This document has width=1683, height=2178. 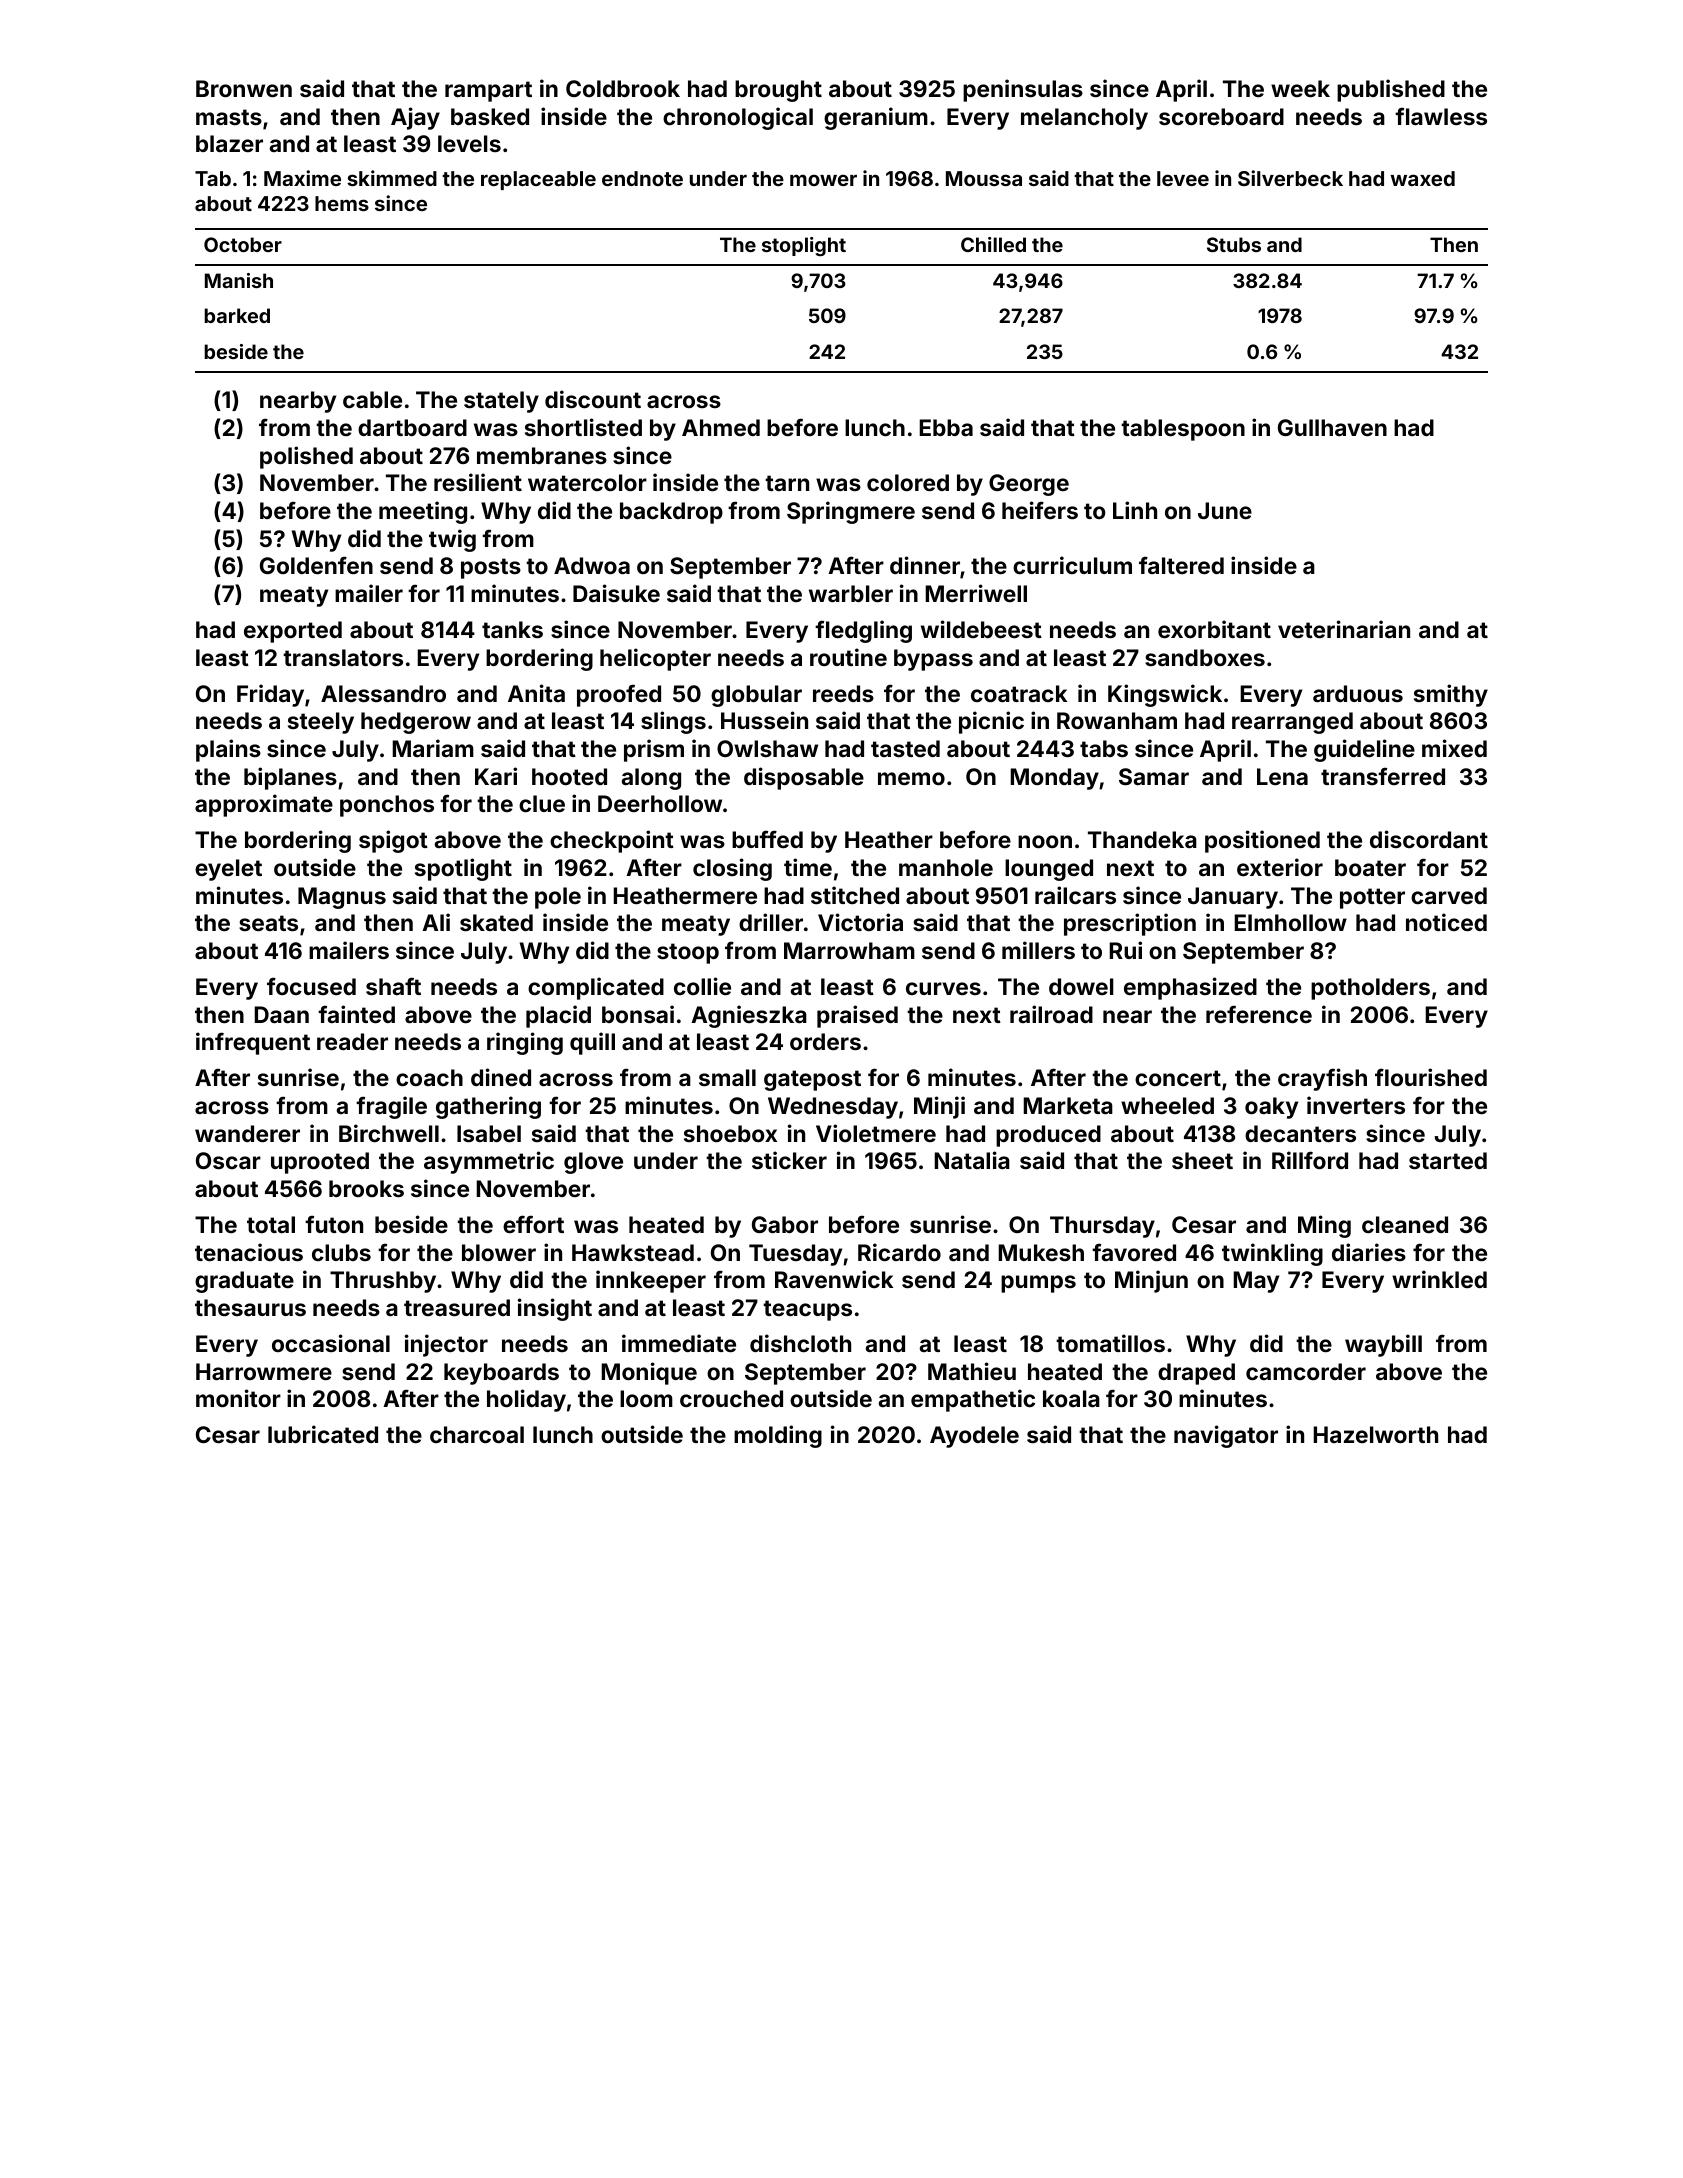 What do you see at coordinates (1422, 178) in the document?
I see `waxed` at bounding box center [1422, 178].
